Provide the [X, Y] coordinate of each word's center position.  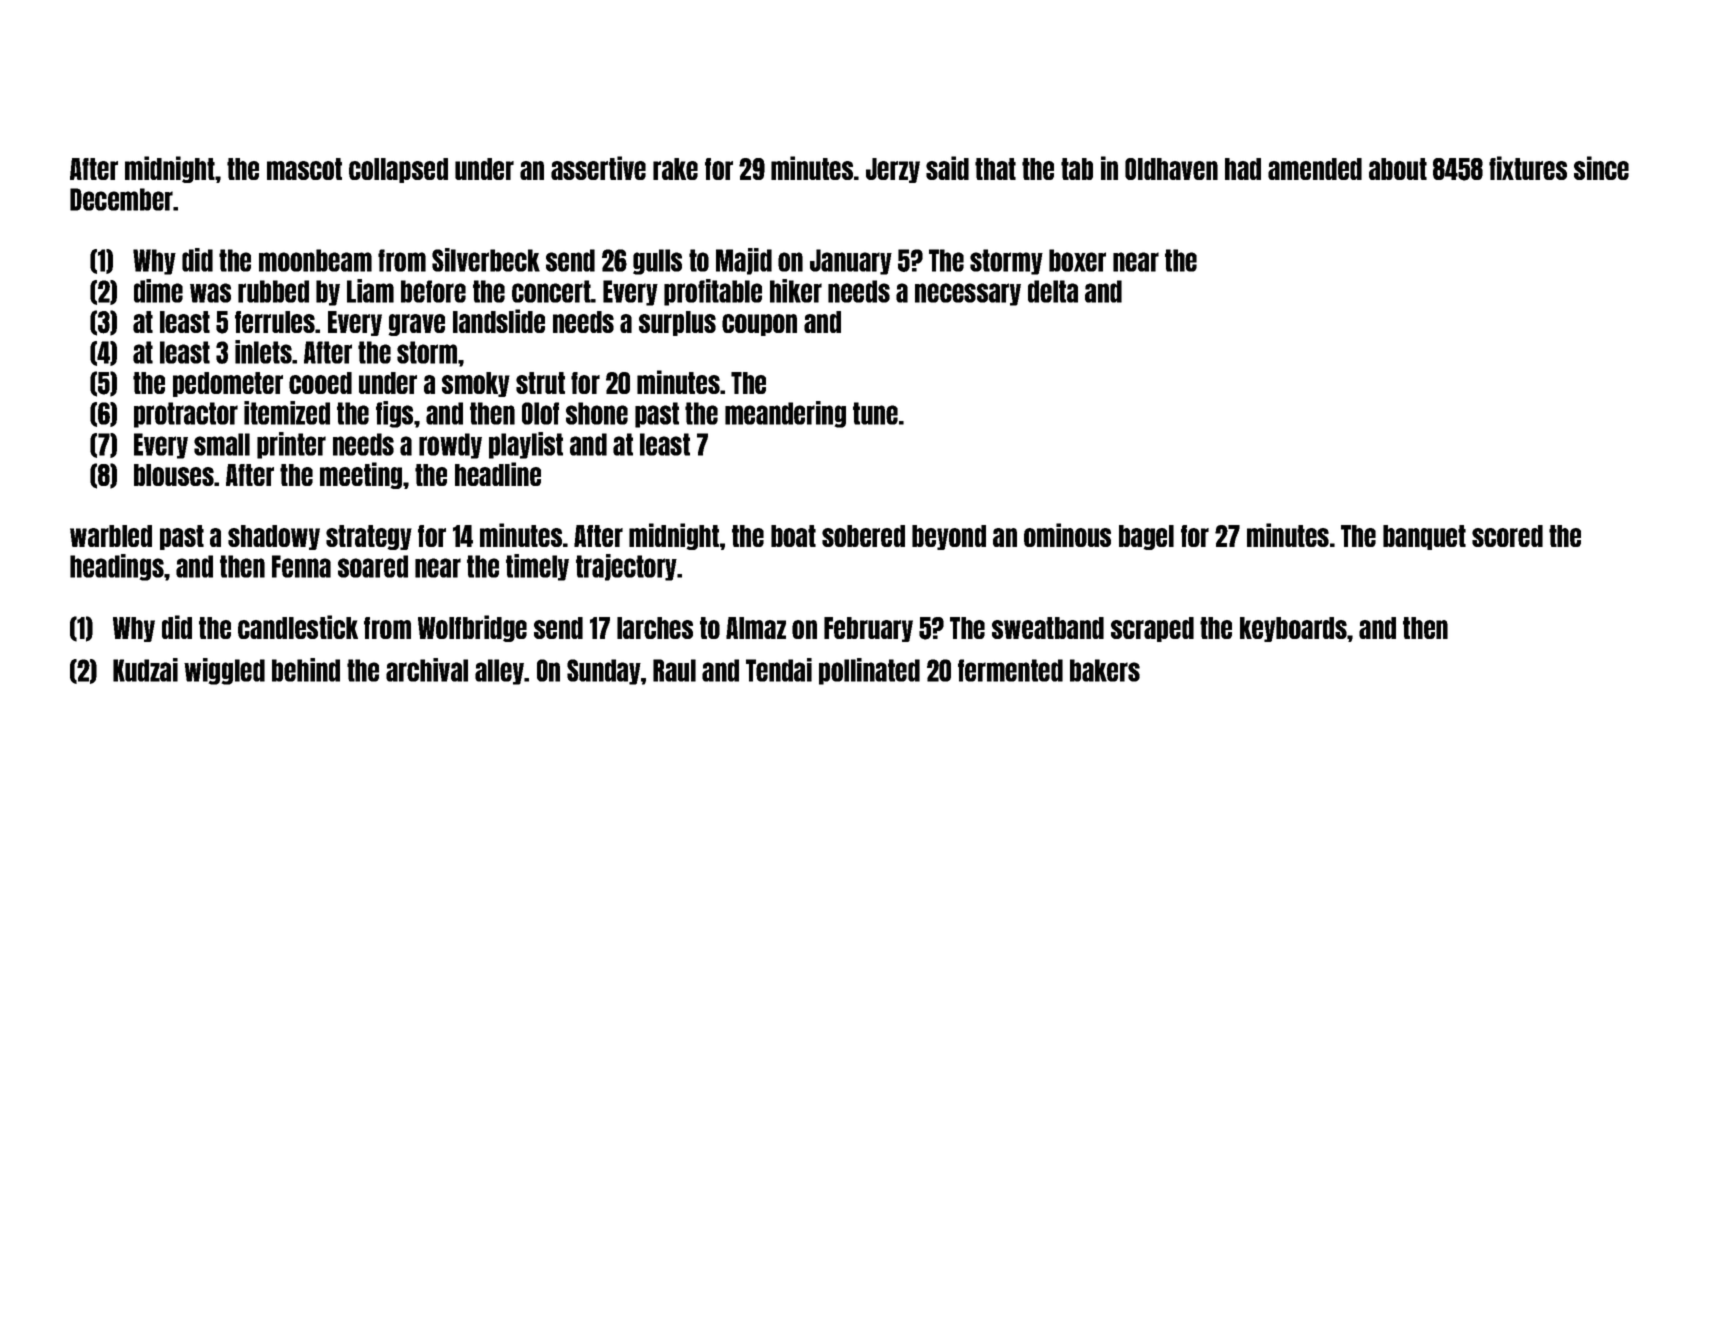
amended [1315, 169]
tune [875, 413]
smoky [476, 384]
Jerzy [893, 170]
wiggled [224, 671]
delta [1053, 291]
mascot [304, 169]
